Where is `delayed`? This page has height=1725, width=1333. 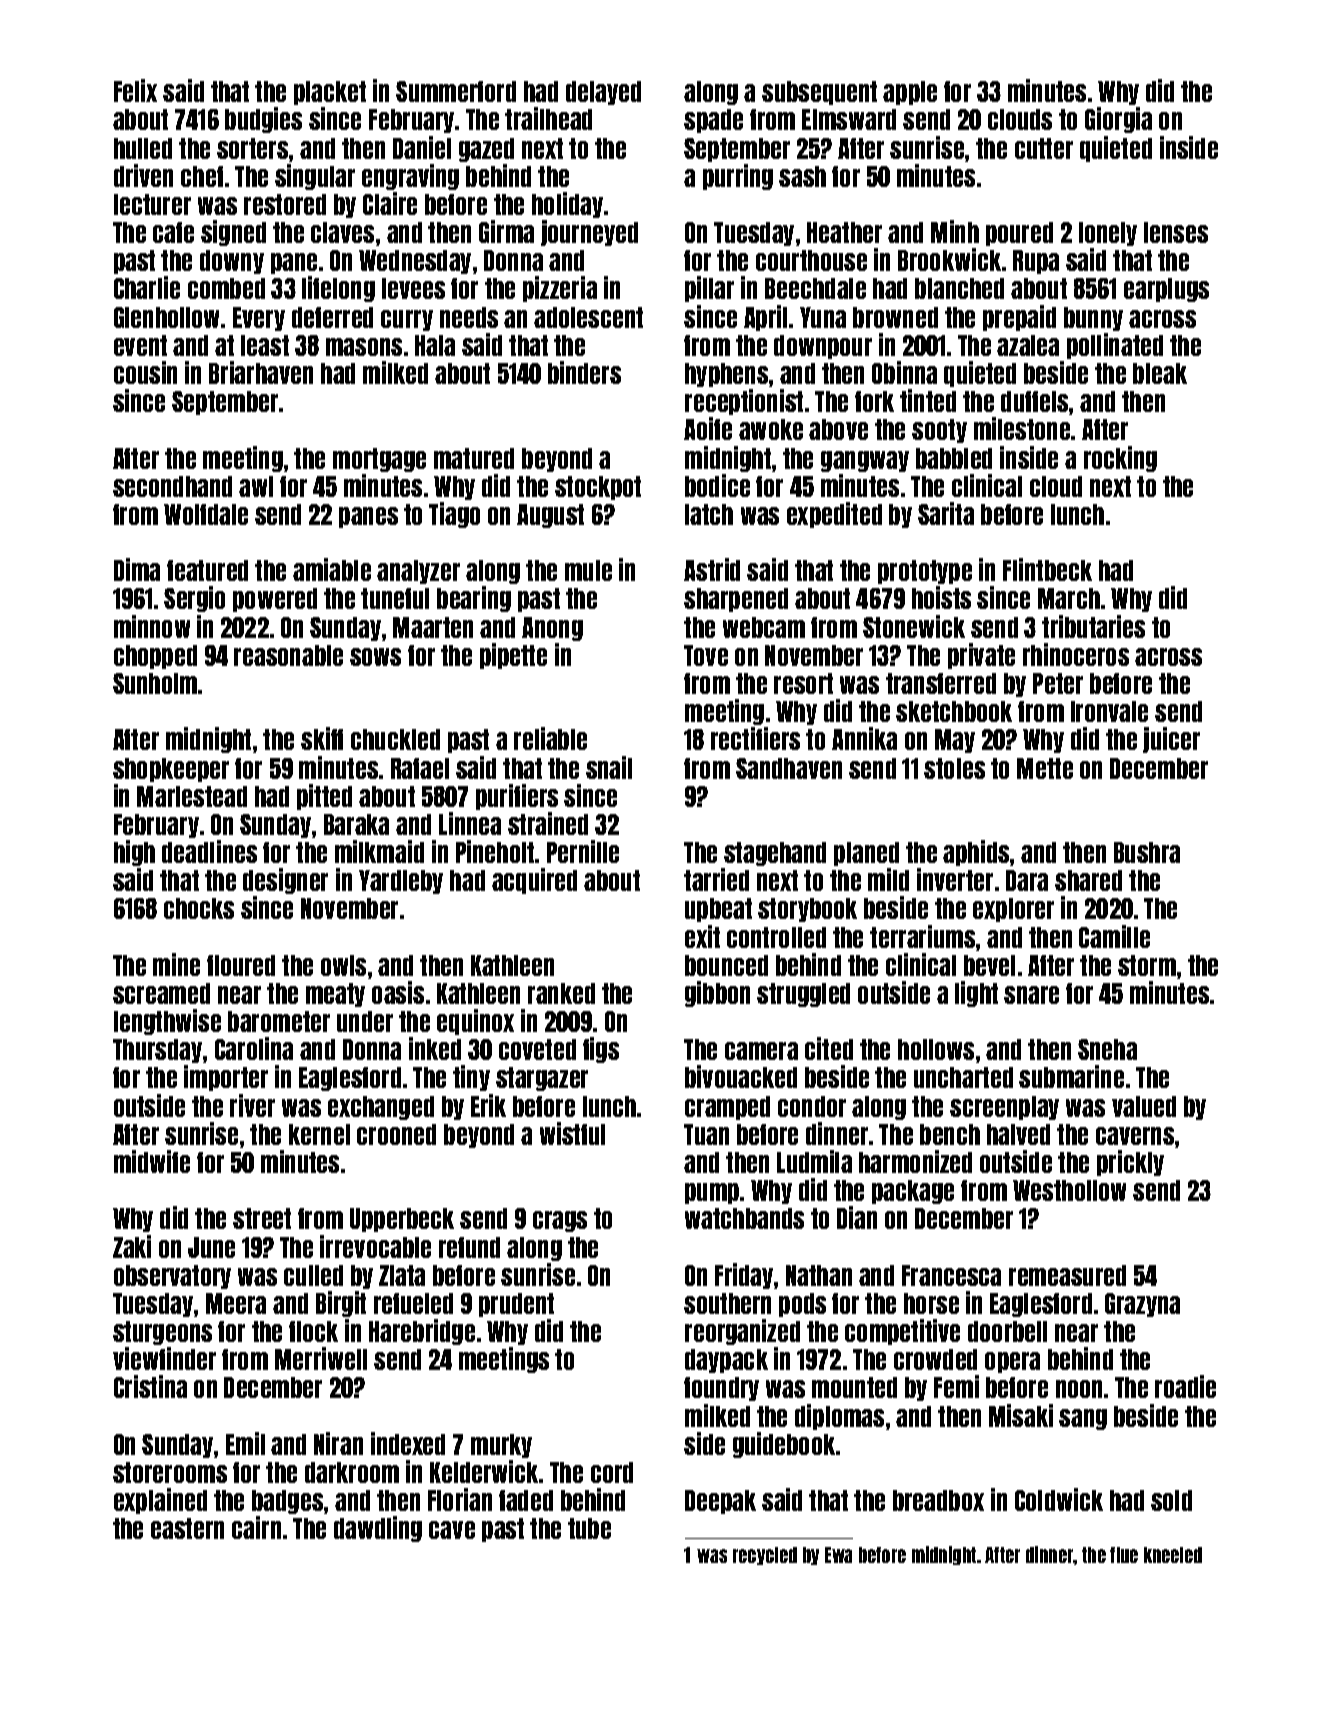
delayed is located at coordinates (603, 93).
